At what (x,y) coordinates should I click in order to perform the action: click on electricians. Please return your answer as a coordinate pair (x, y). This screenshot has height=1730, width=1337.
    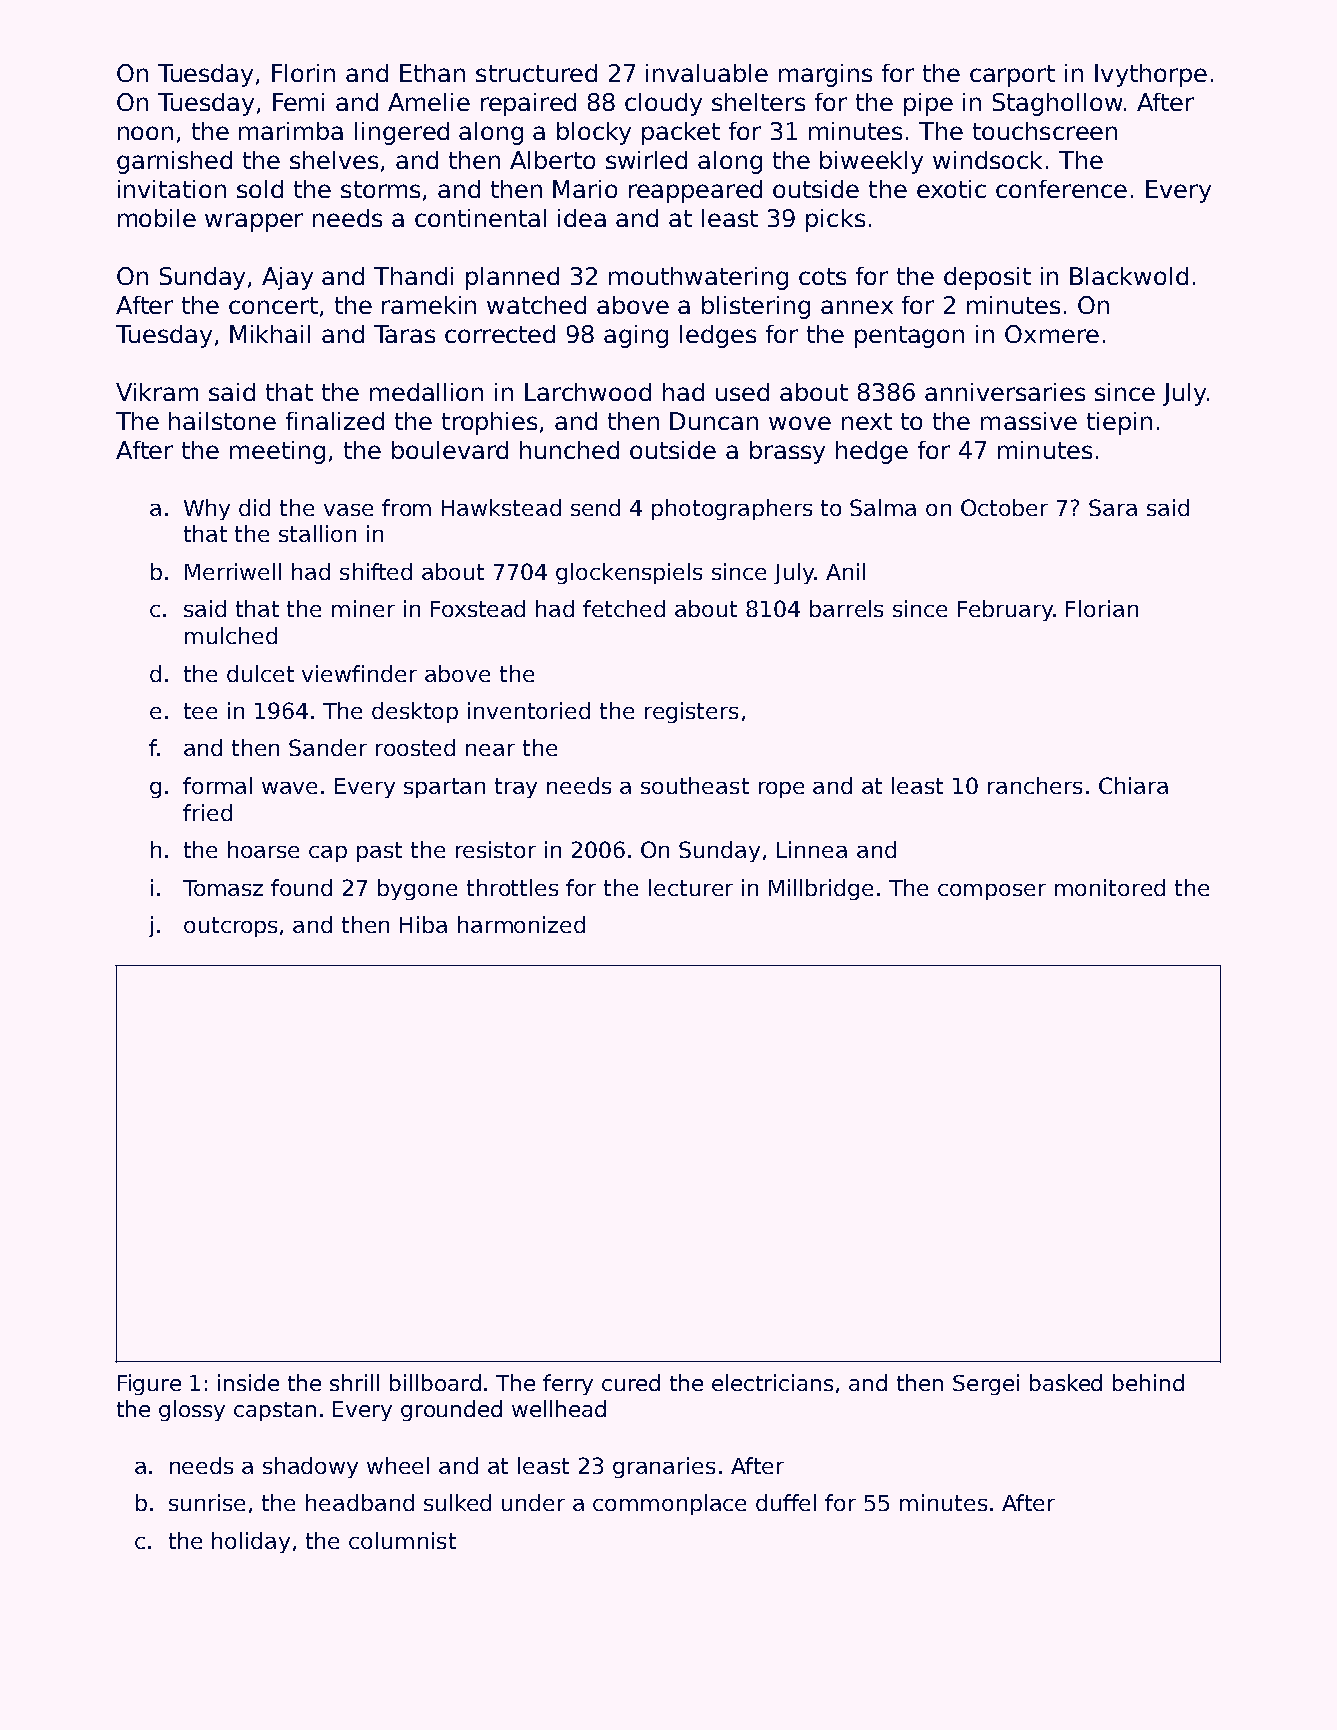
    Looking at the image, I should click on (772, 1382).
